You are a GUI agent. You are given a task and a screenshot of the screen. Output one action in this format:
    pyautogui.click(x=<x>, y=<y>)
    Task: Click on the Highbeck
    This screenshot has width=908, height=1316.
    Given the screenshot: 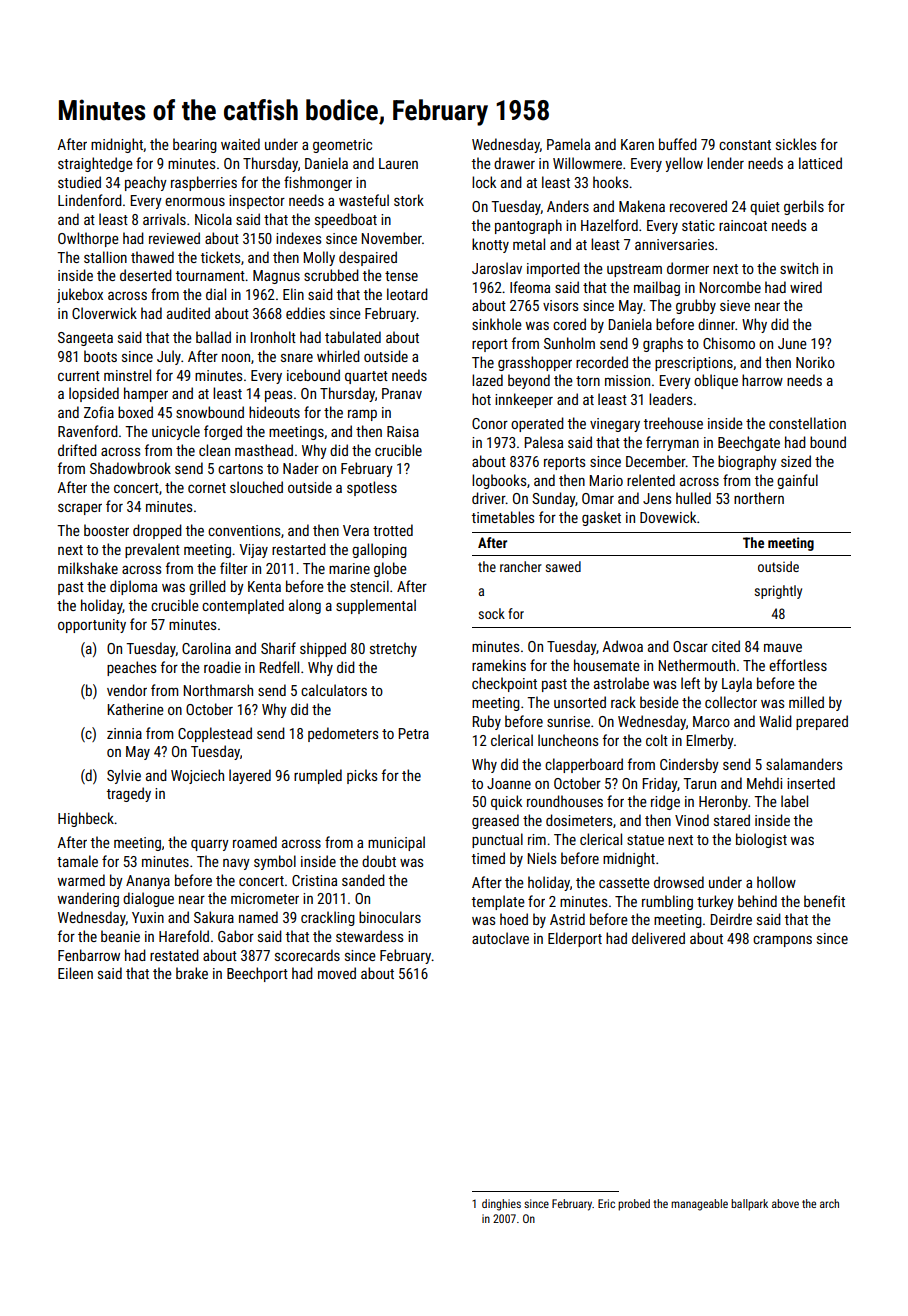 What is the action you would take?
    pyautogui.click(x=86, y=819)
